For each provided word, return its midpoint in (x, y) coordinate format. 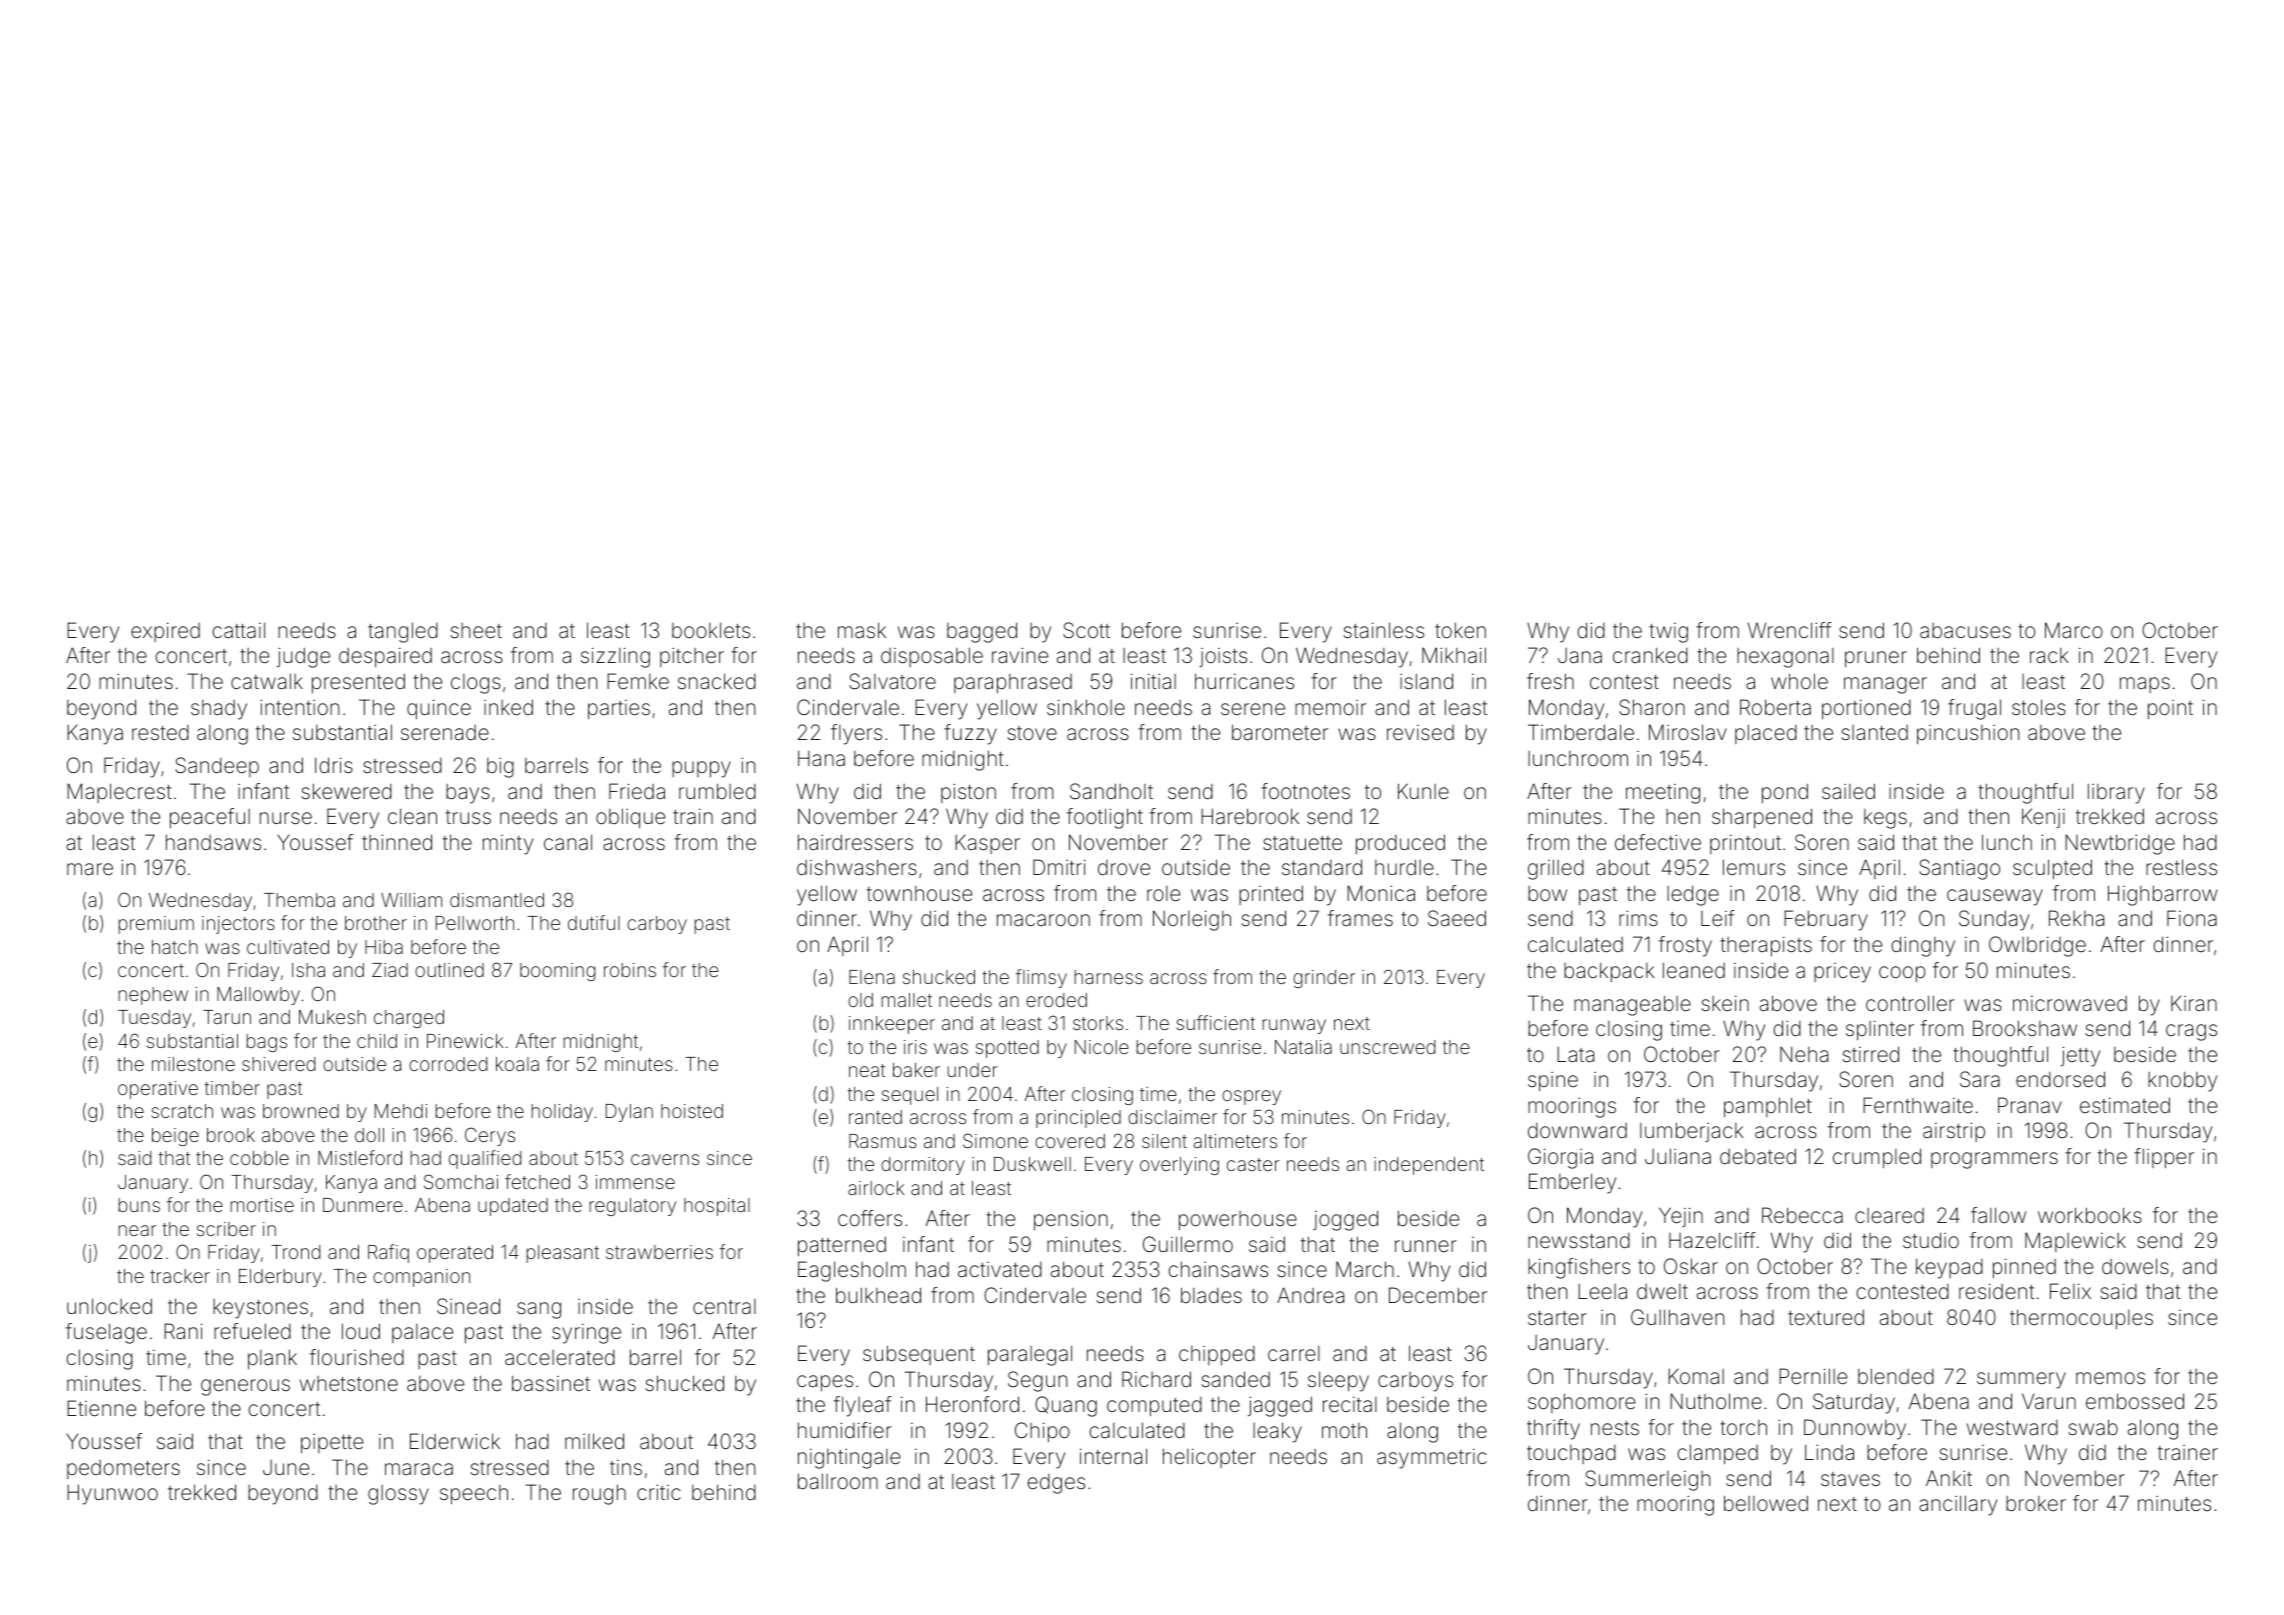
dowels (2135, 1266)
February (1826, 920)
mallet (906, 1000)
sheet (476, 630)
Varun (2049, 1401)
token (1460, 630)
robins (630, 970)
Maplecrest (119, 793)
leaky (1277, 1432)
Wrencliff (1790, 630)
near (137, 1230)
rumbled (717, 791)
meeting (1663, 794)
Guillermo (1188, 1244)
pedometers (123, 1469)
